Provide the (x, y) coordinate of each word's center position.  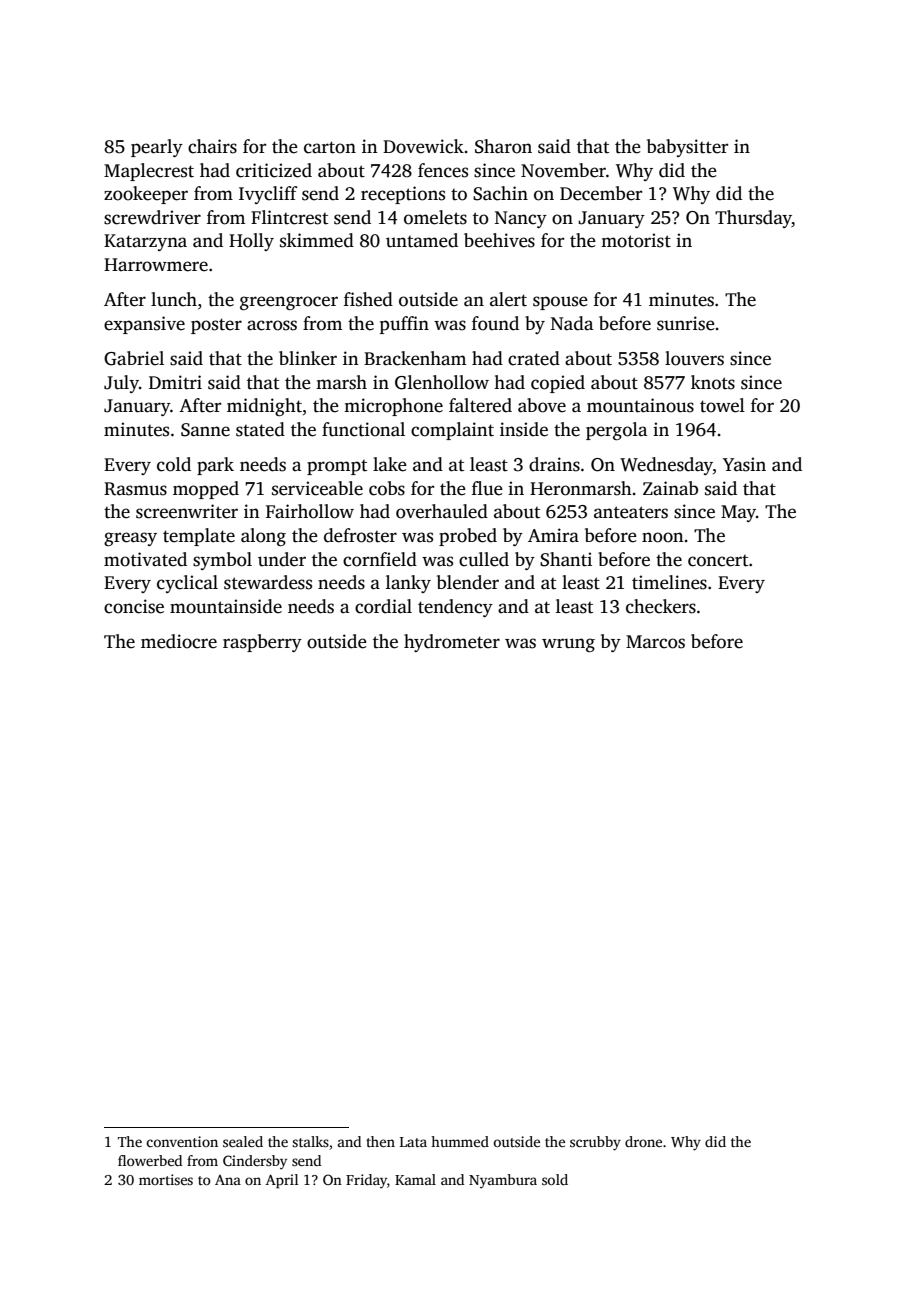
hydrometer (452, 643)
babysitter (687, 148)
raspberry (262, 643)
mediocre (179, 641)
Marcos (655, 642)
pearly (157, 148)
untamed (422, 240)
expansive (144, 325)
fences (443, 170)
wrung (568, 645)
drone (643, 1141)
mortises (166, 1179)
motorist (636, 240)
